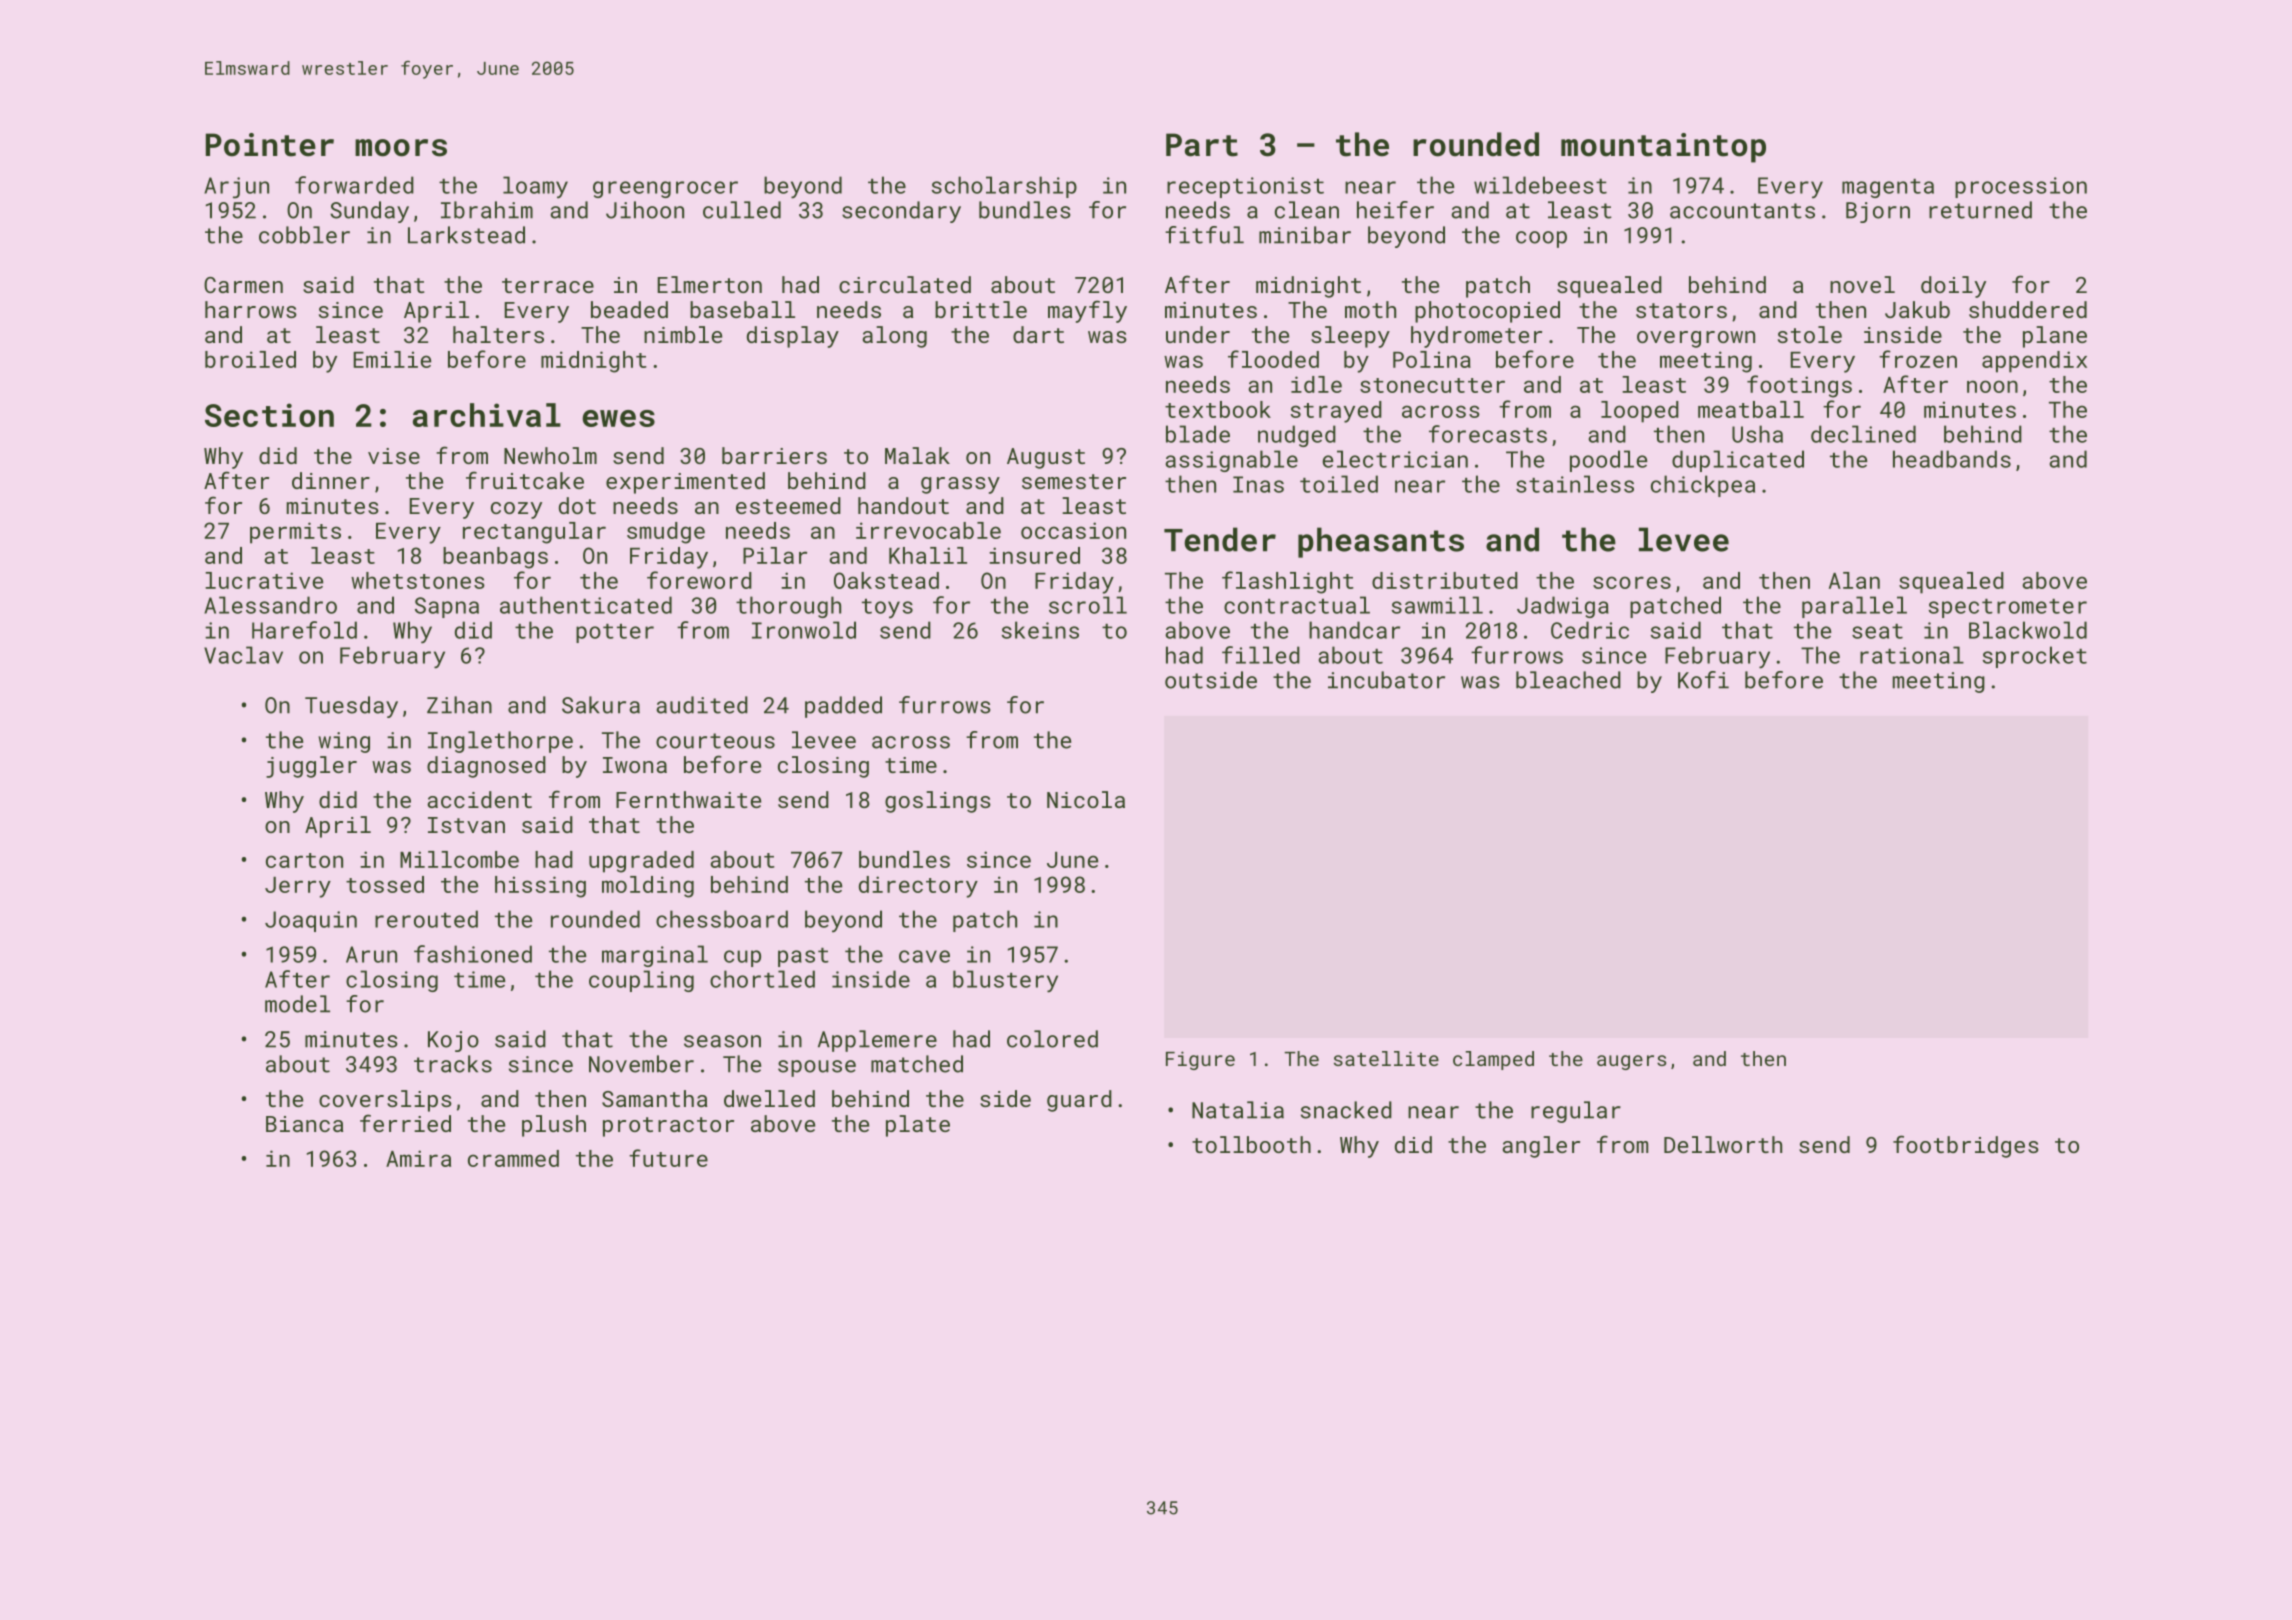 The image size is (2292, 1620). What do you see at coordinates (1608, 461) in the page?
I see `poodle` at bounding box center [1608, 461].
